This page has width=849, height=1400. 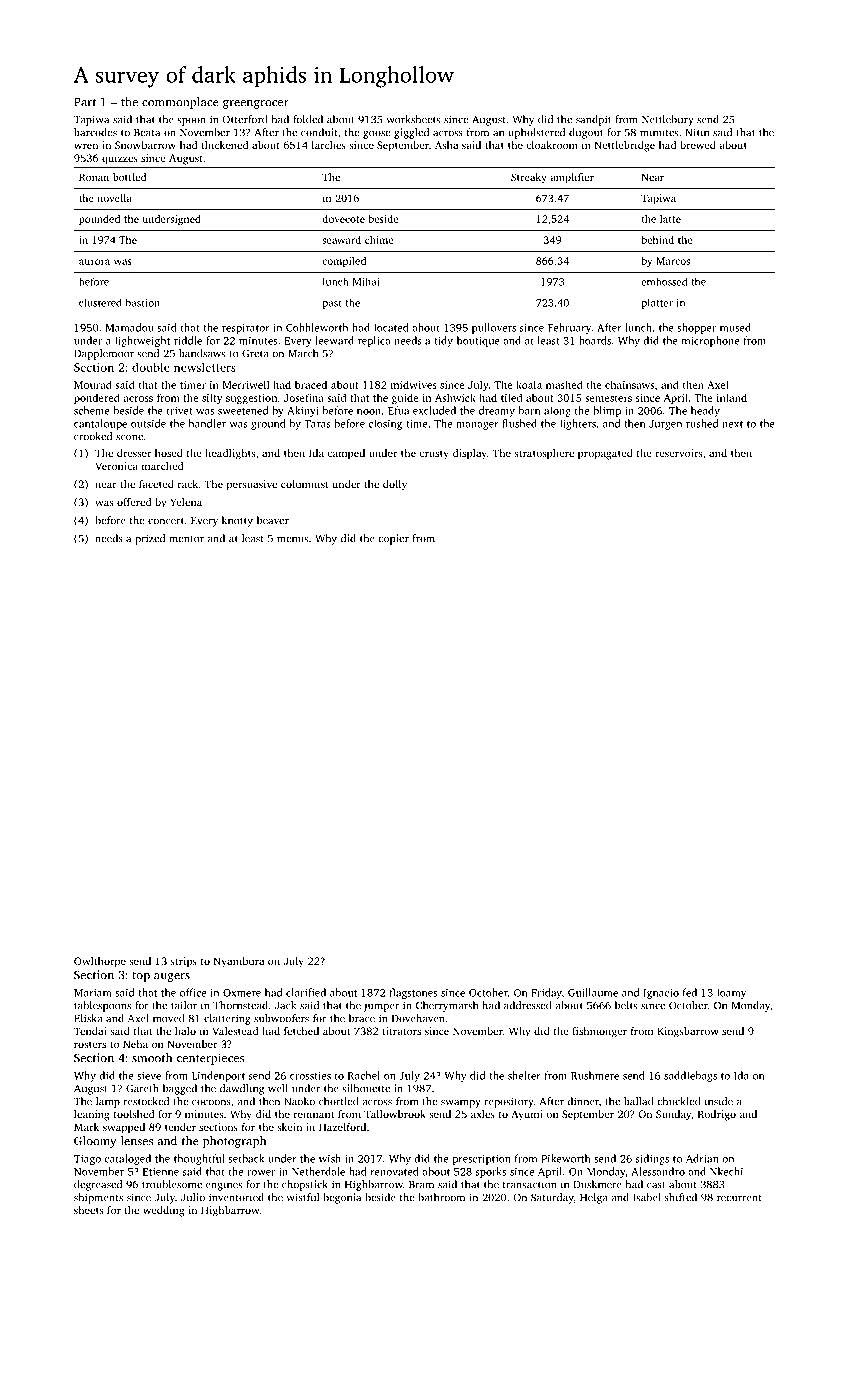 What do you see at coordinates (625, 146) in the page?
I see `Nettlebridge` at bounding box center [625, 146].
